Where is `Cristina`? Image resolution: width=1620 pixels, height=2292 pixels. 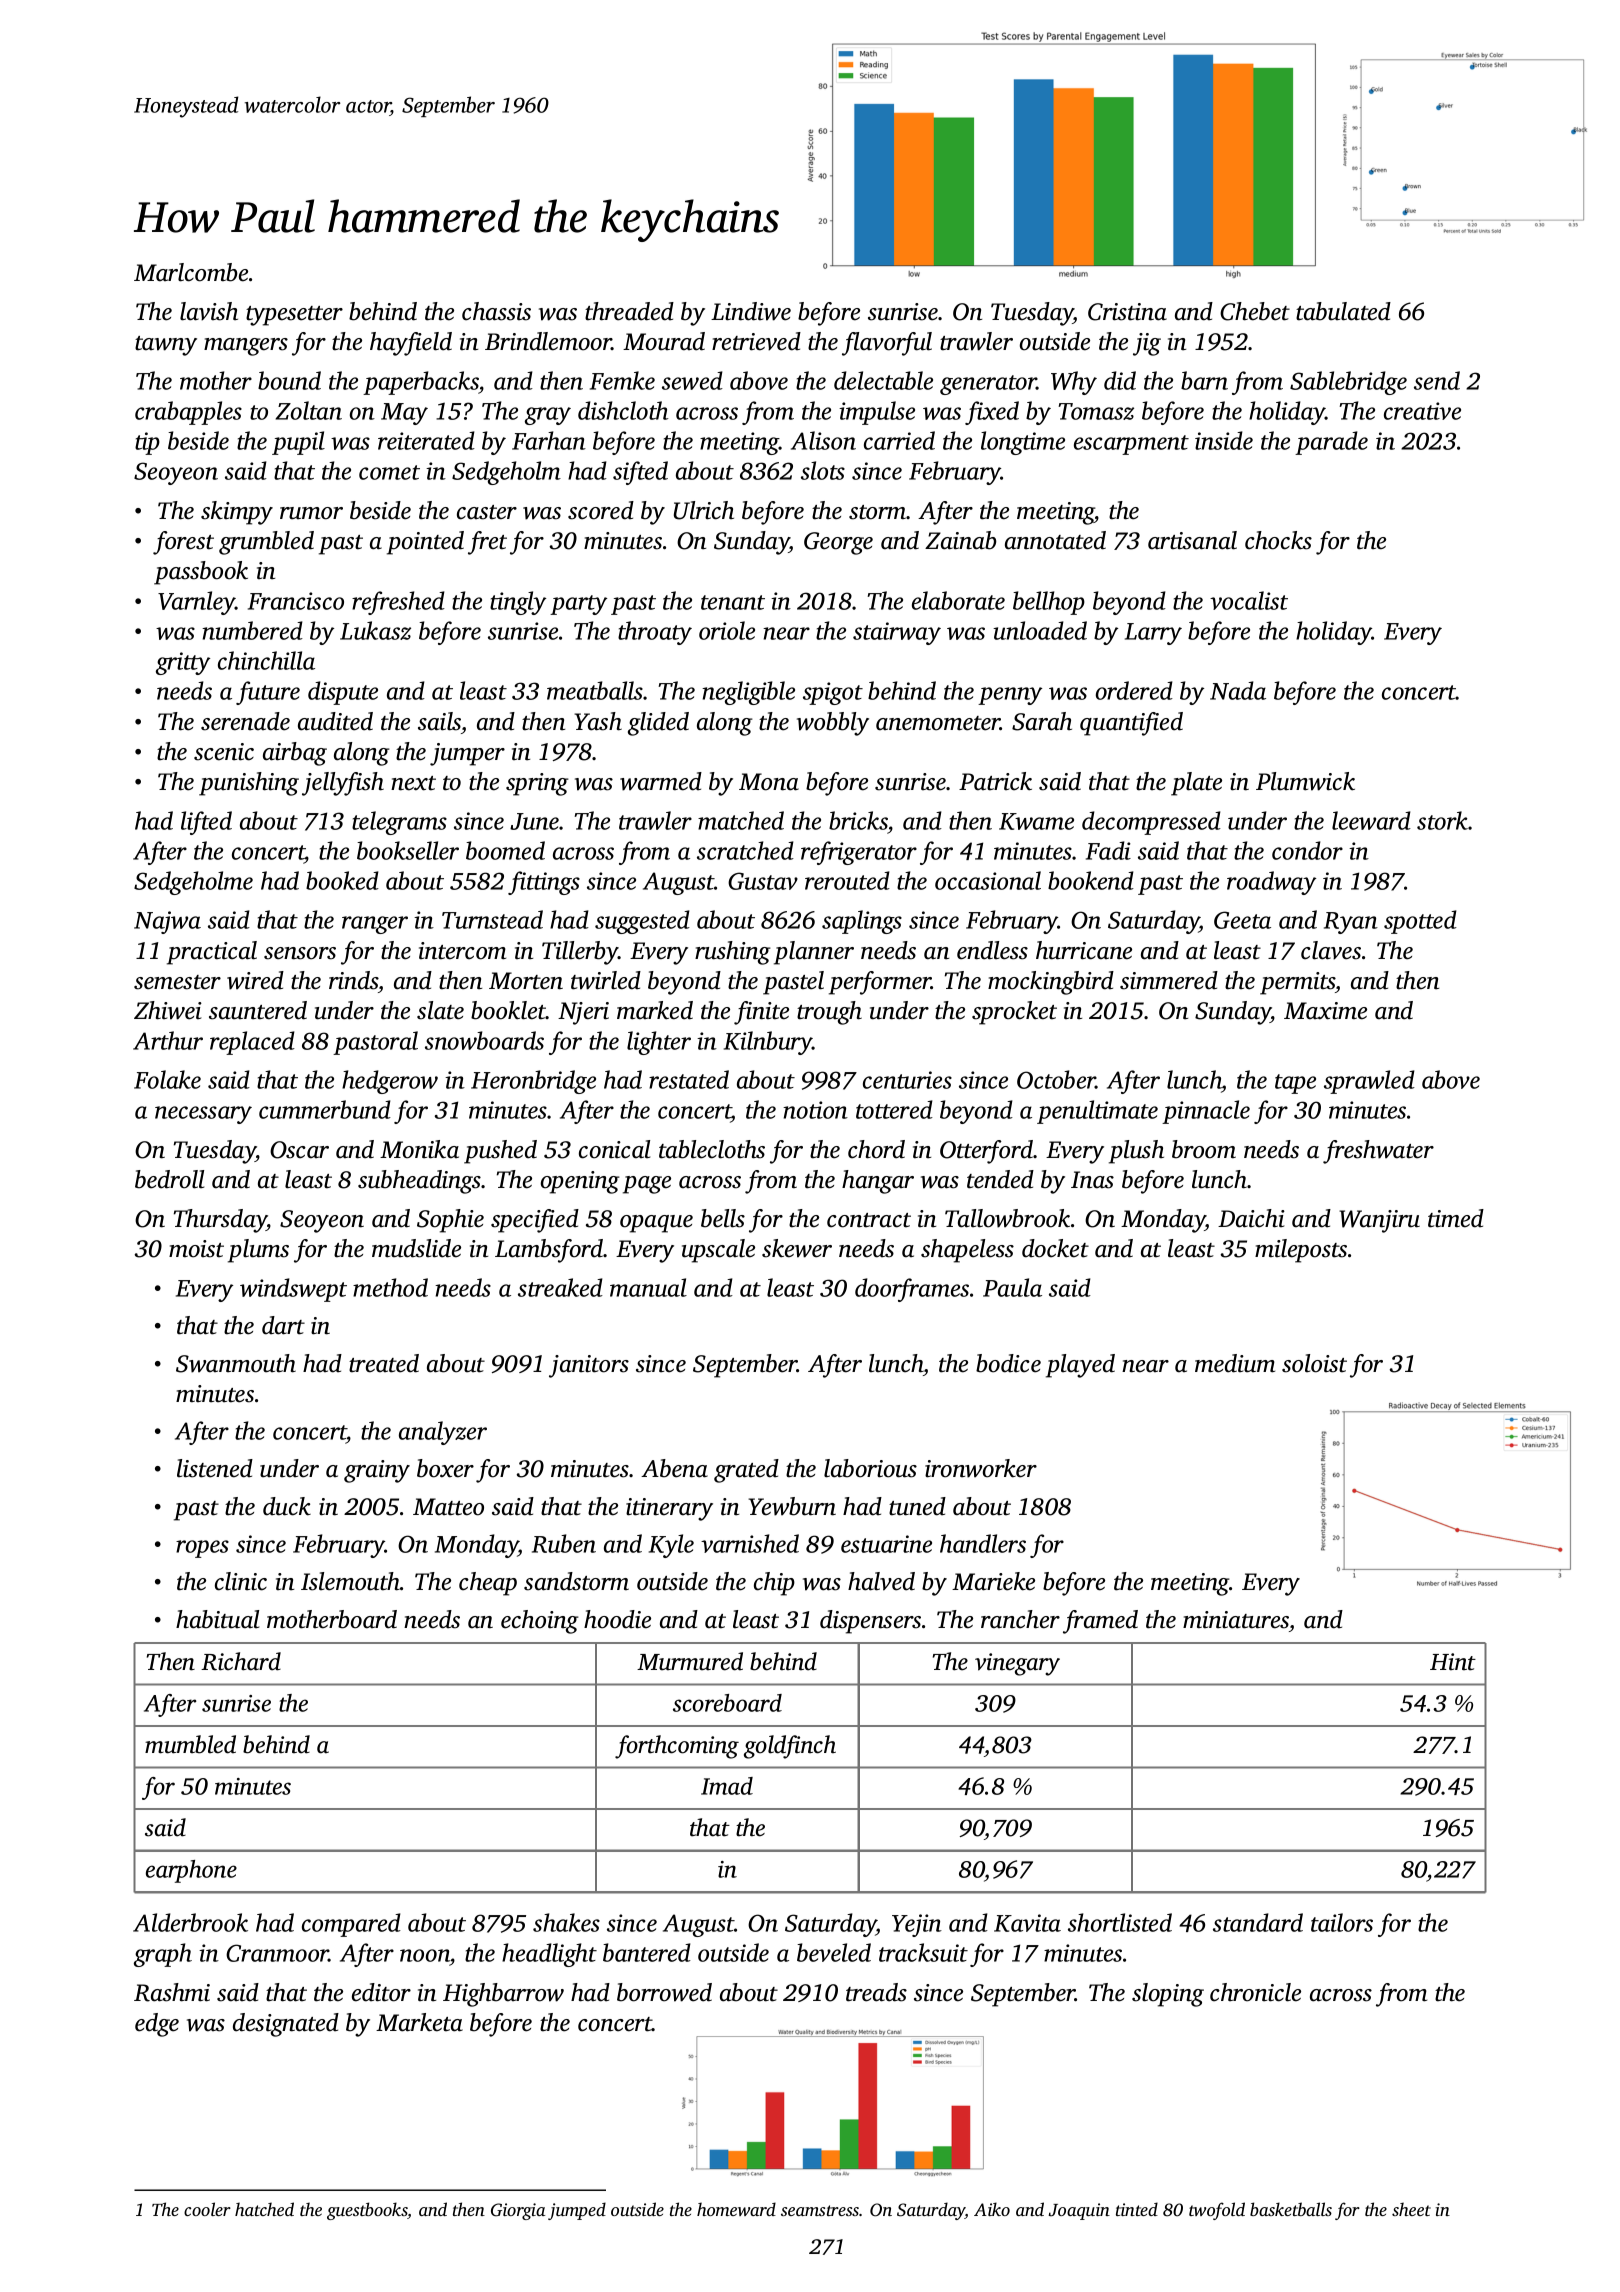 Cristina is located at coordinates (1127, 312).
